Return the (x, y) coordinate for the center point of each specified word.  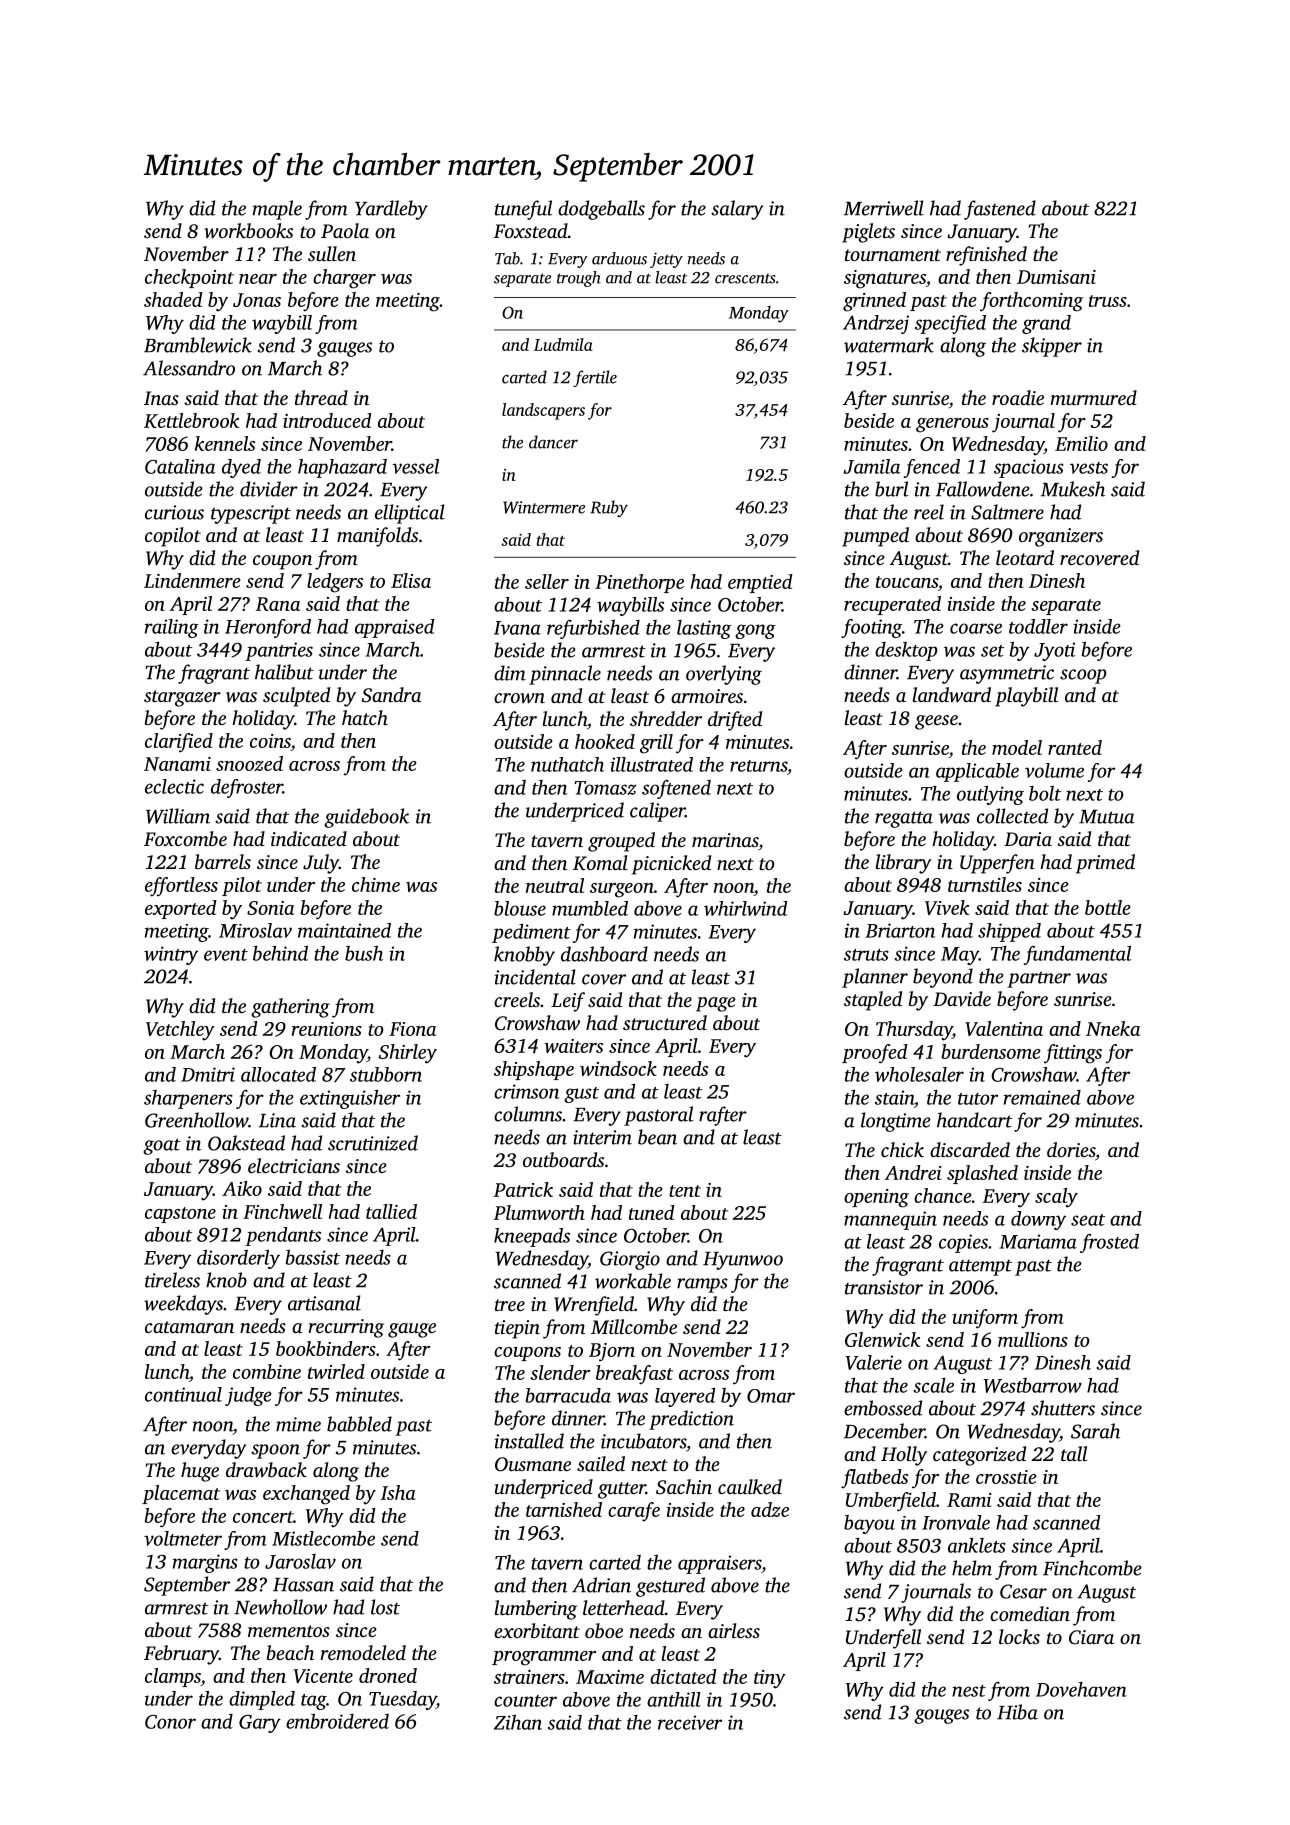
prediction (691, 1420)
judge (248, 1396)
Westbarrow (1032, 1385)
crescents (745, 279)
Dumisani (1056, 277)
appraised (394, 628)
